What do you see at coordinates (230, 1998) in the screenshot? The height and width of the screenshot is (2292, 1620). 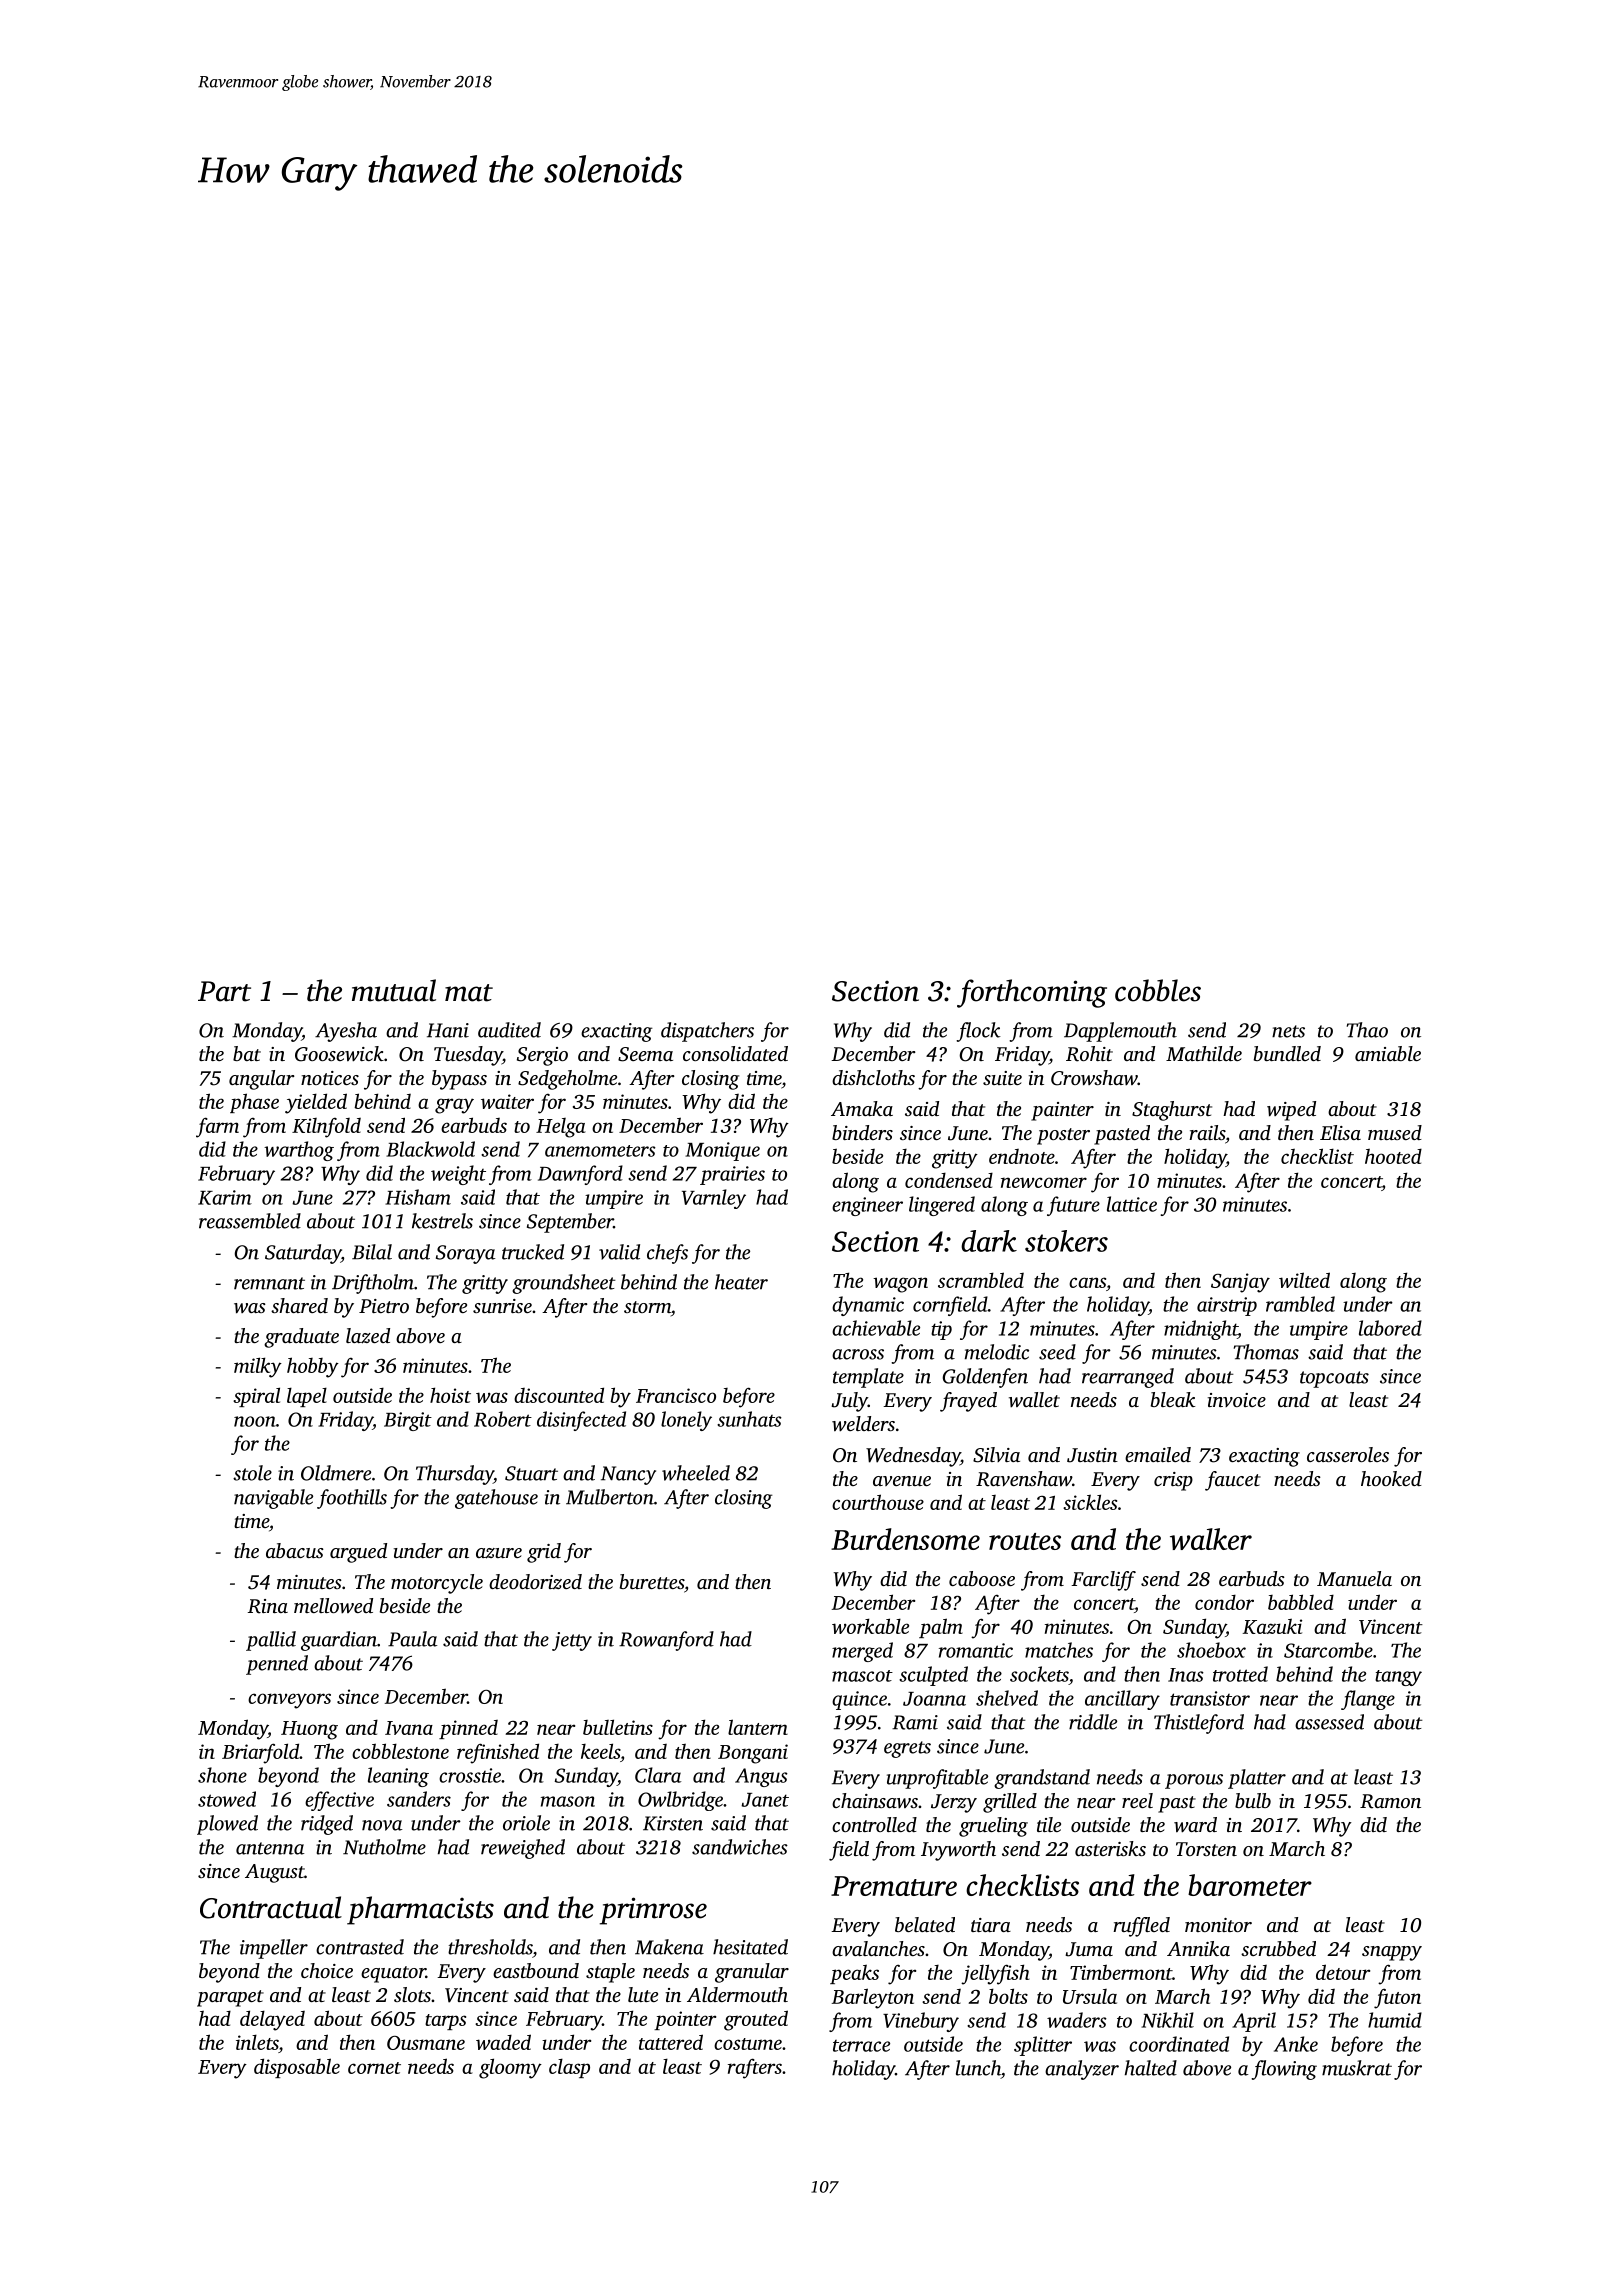 I see `parapet` at bounding box center [230, 1998].
